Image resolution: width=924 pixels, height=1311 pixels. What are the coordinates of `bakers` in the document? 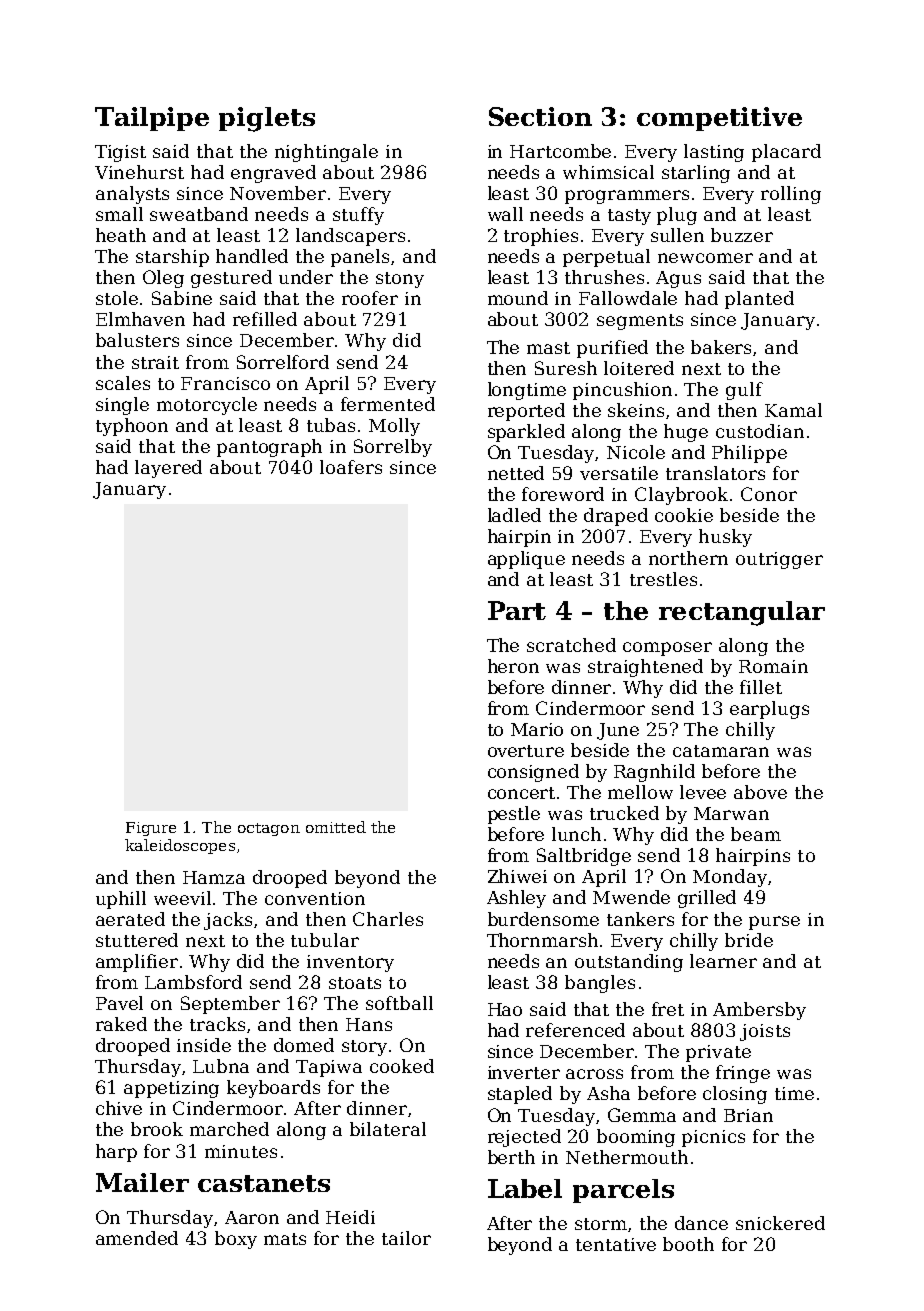 It's located at (721, 347).
